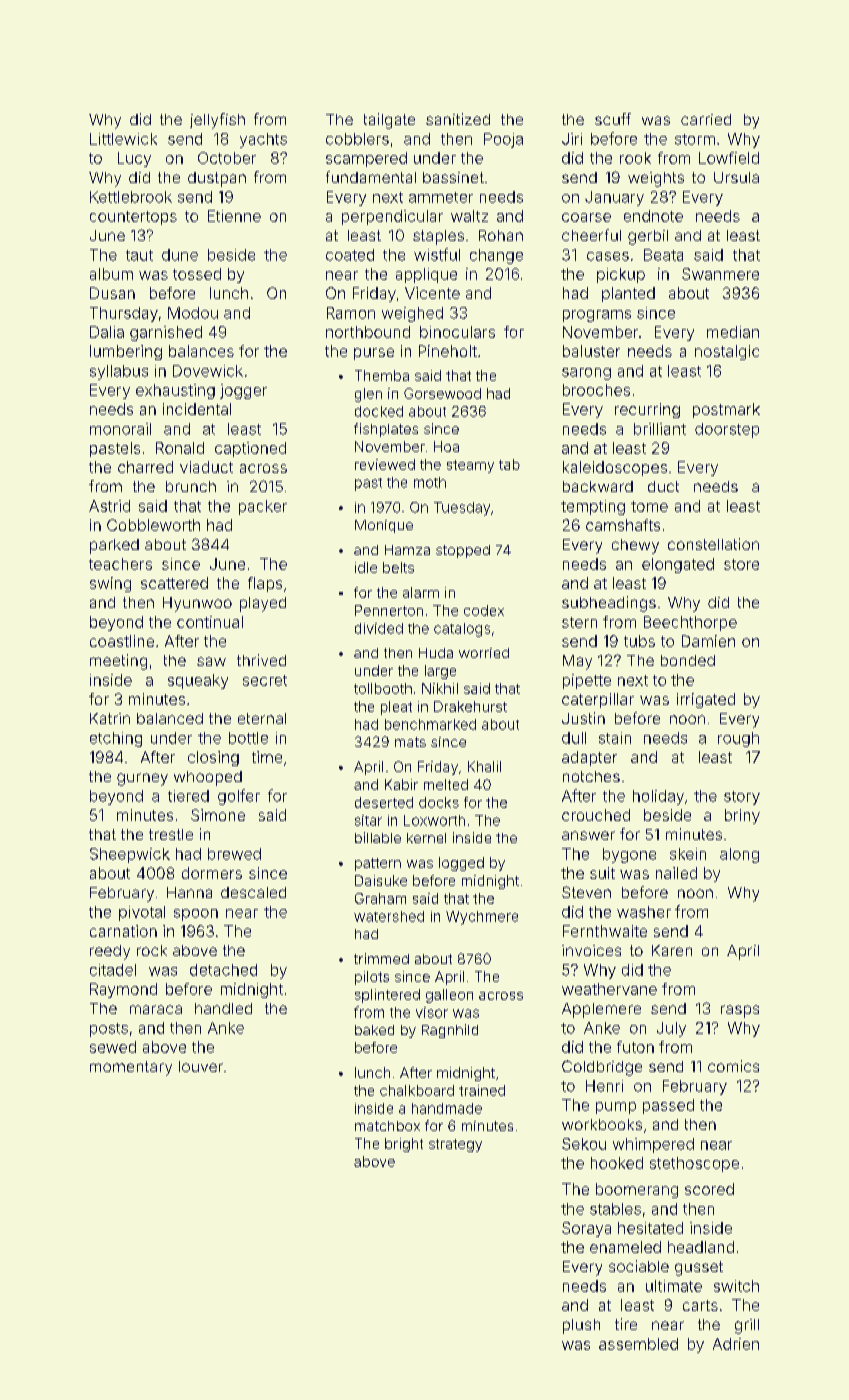 This screenshot has width=849, height=1400. I want to click on visor, so click(432, 1012).
